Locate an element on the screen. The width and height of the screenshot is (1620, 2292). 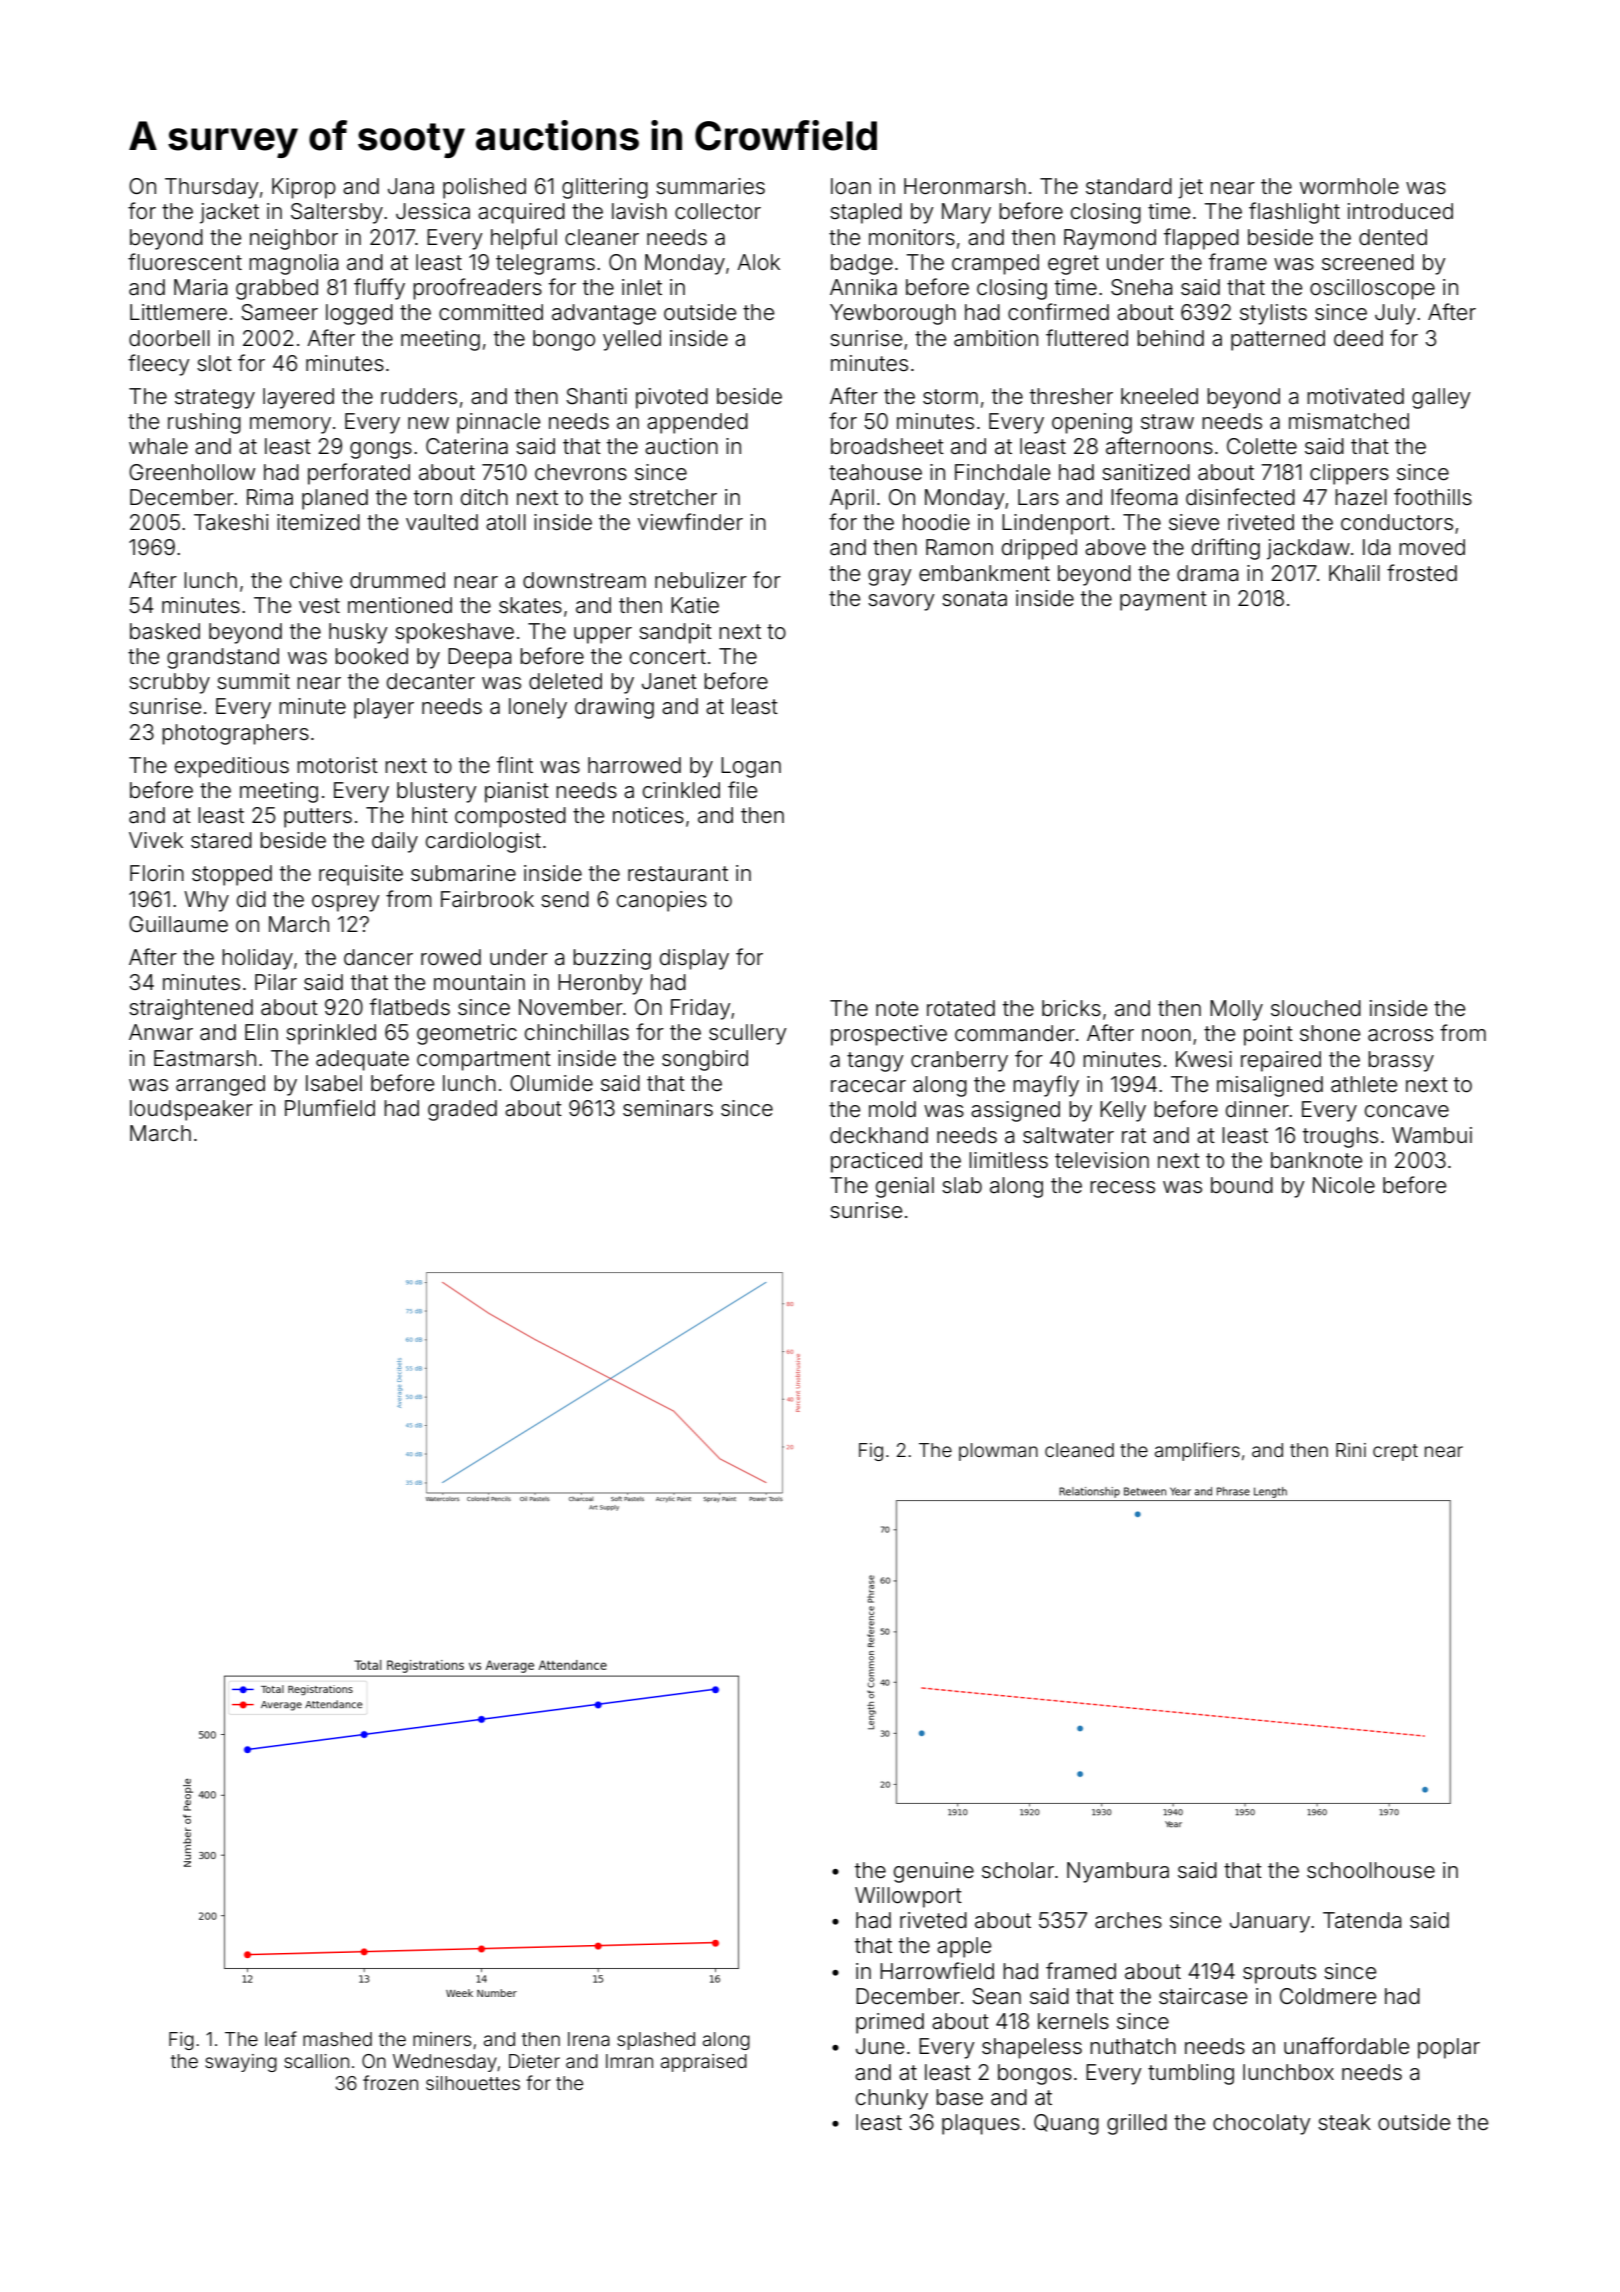
genuine is located at coordinates (934, 1872).
